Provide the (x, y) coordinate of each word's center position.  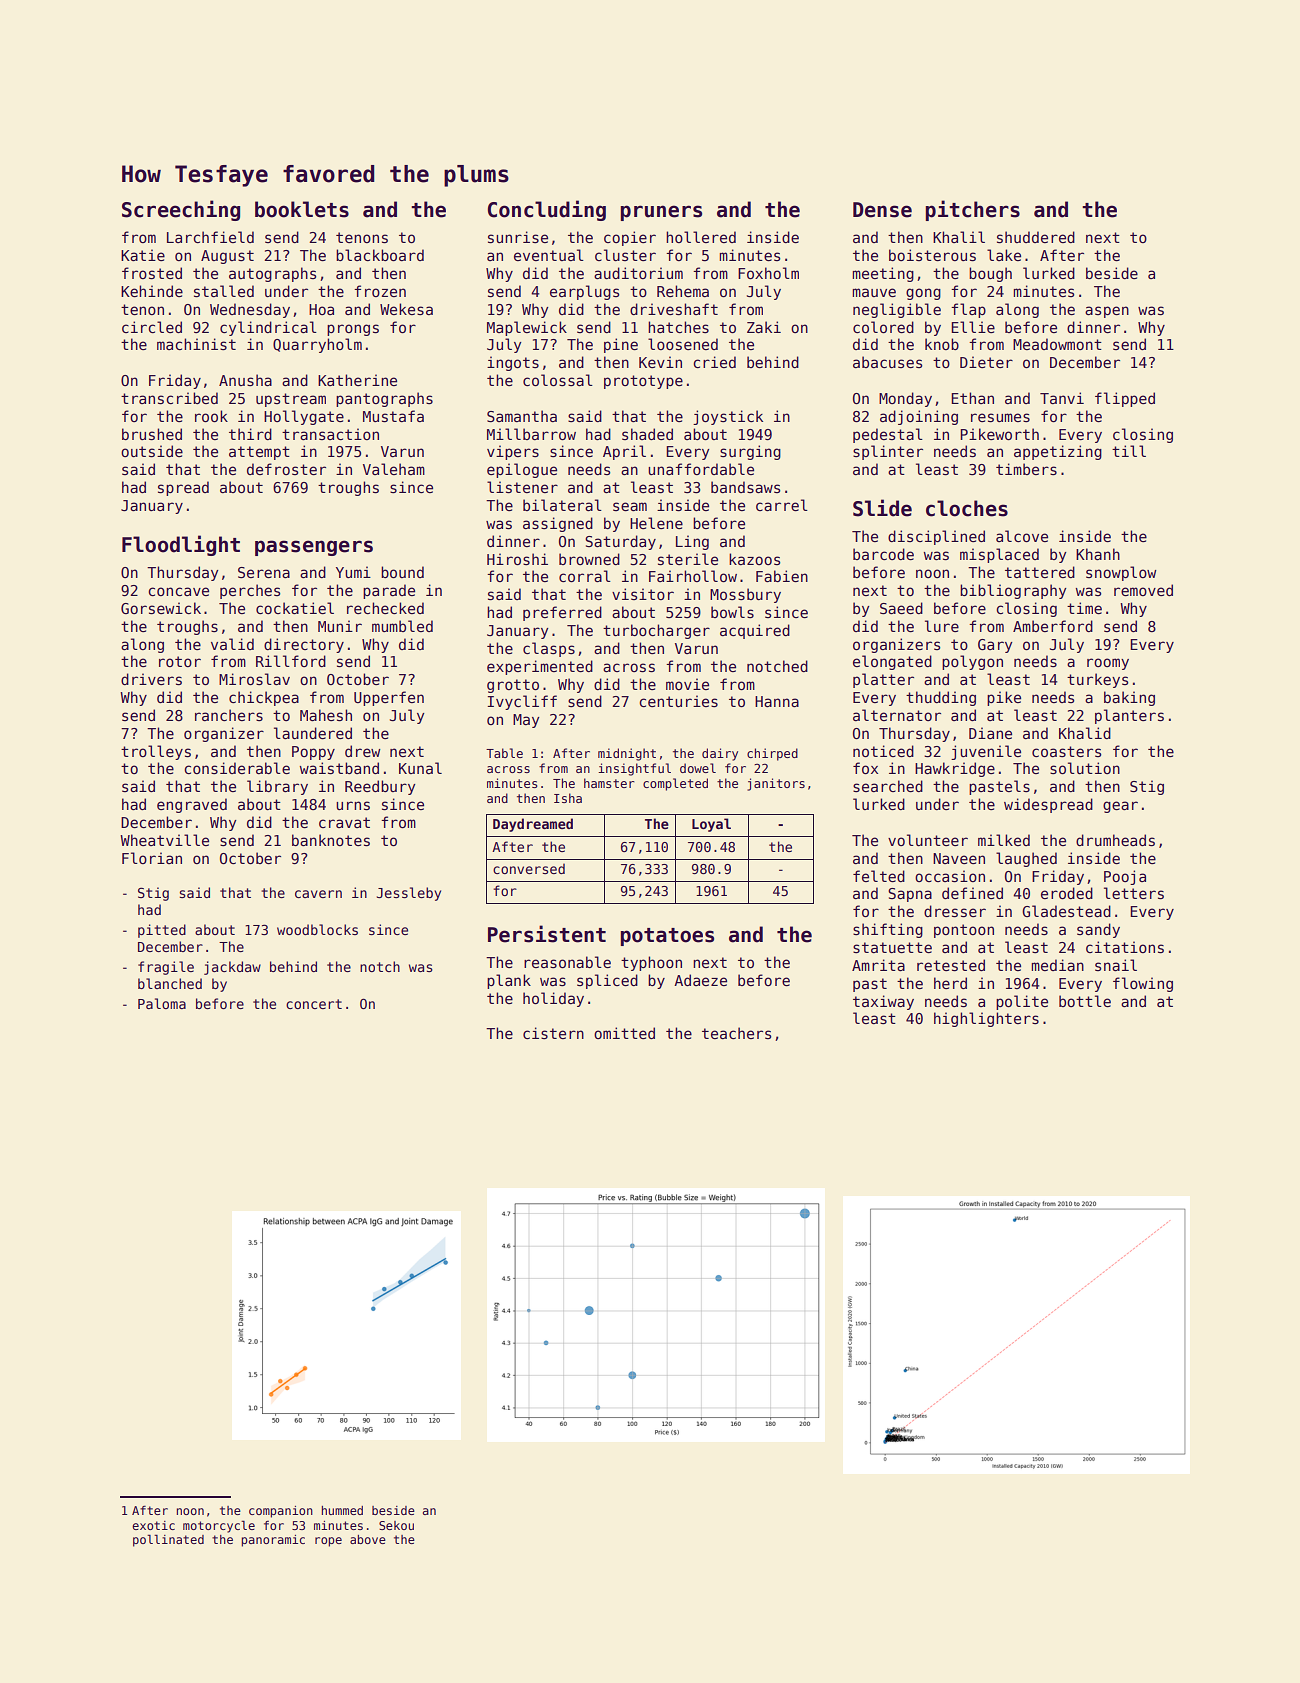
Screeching (181, 210)
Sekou (396, 1525)
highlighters (986, 1019)
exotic (153, 1525)
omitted (624, 1033)
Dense (882, 210)
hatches (678, 327)
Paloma (162, 1003)
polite (1022, 1002)
